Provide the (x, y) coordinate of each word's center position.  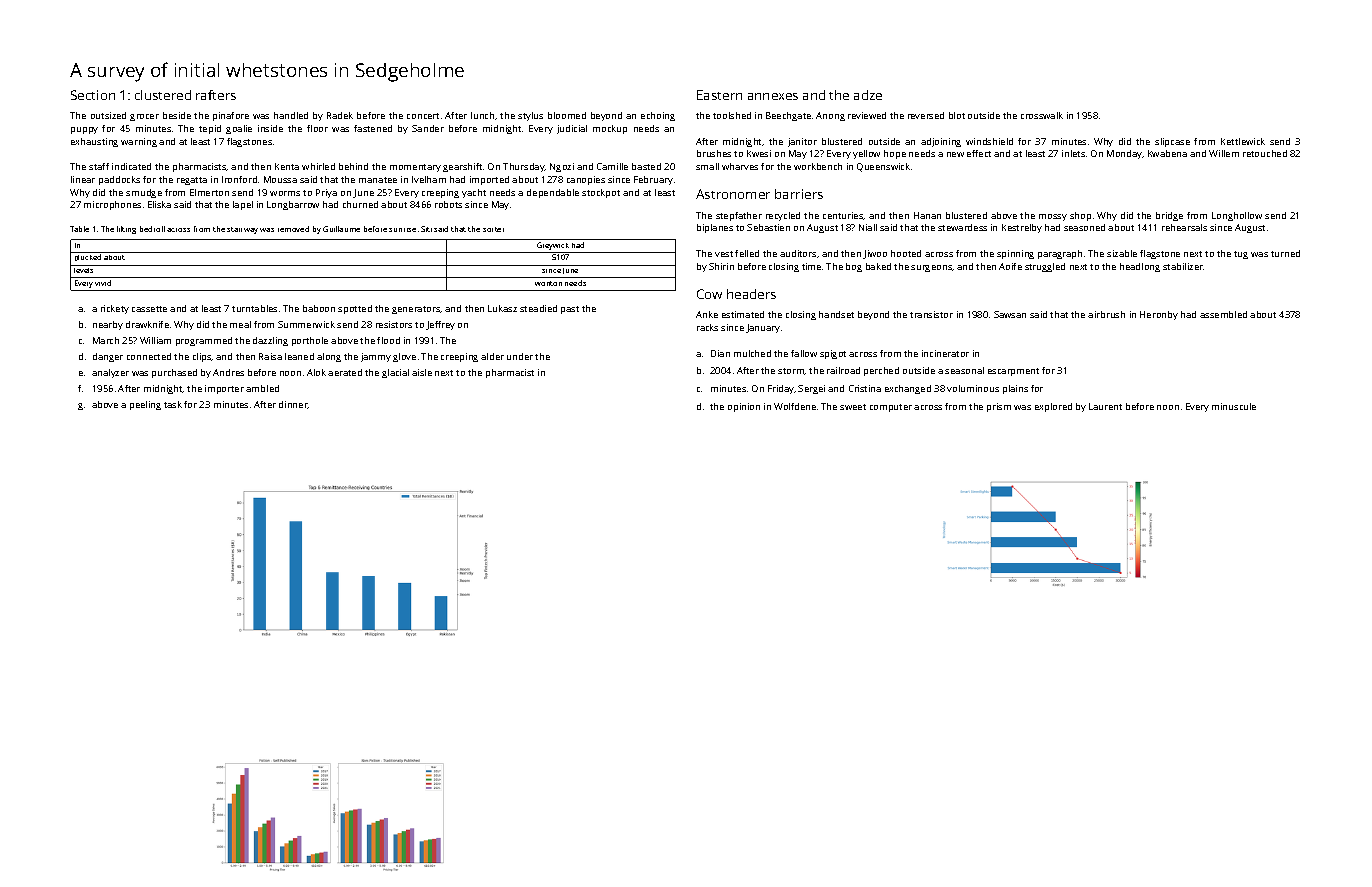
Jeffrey (440, 325)
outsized (108, 115)
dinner (293, 405)
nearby (108, 325)
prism (999, 407)
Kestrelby (1022, 228)
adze (868, 95)
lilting (126, 230)
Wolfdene (795, 406)
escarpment (1013, 372)
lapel (243, 205)
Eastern (719, 95)
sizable (1122, 253)
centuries (843, 216)
